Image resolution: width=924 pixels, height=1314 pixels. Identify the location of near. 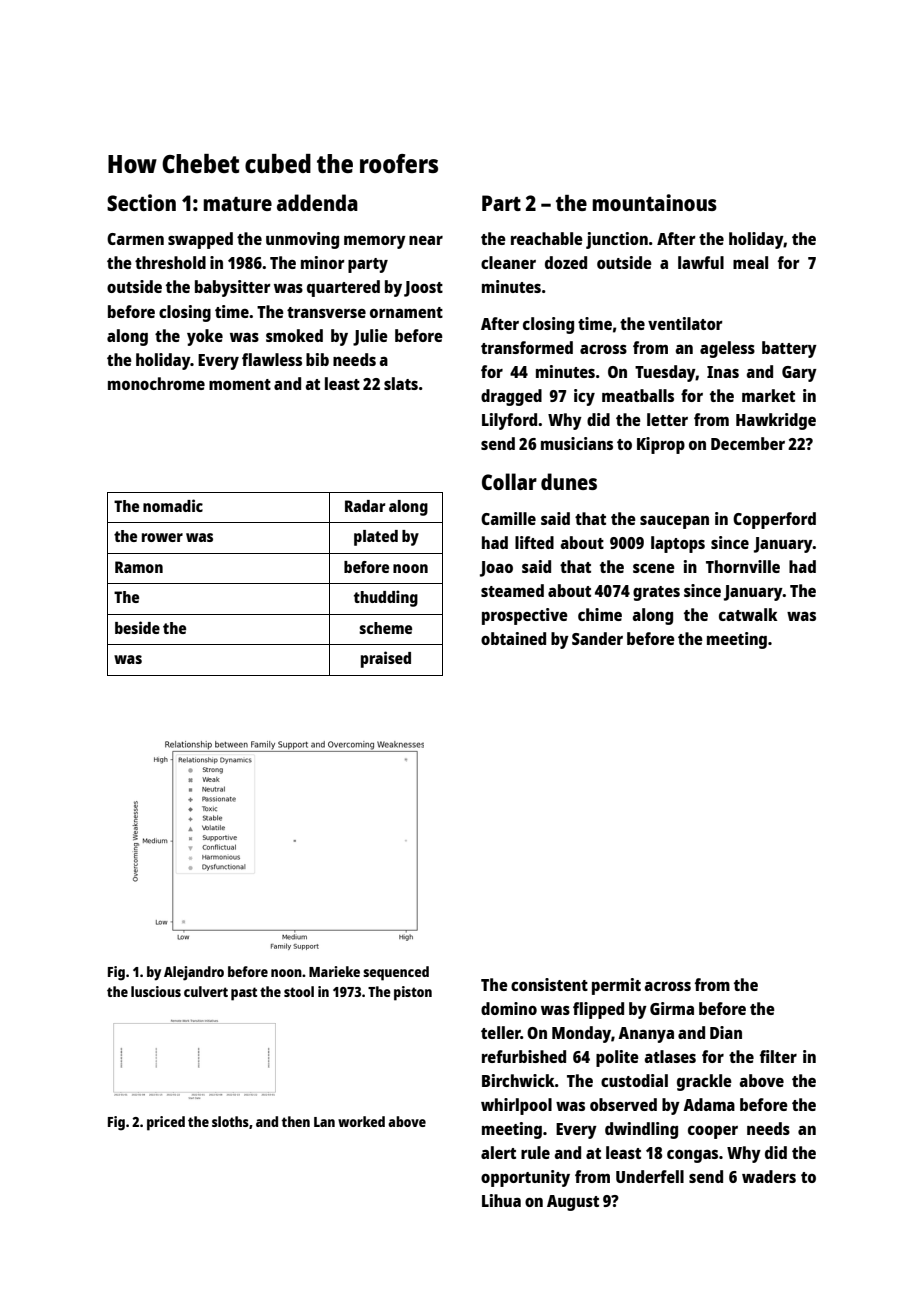
(426, 240).
